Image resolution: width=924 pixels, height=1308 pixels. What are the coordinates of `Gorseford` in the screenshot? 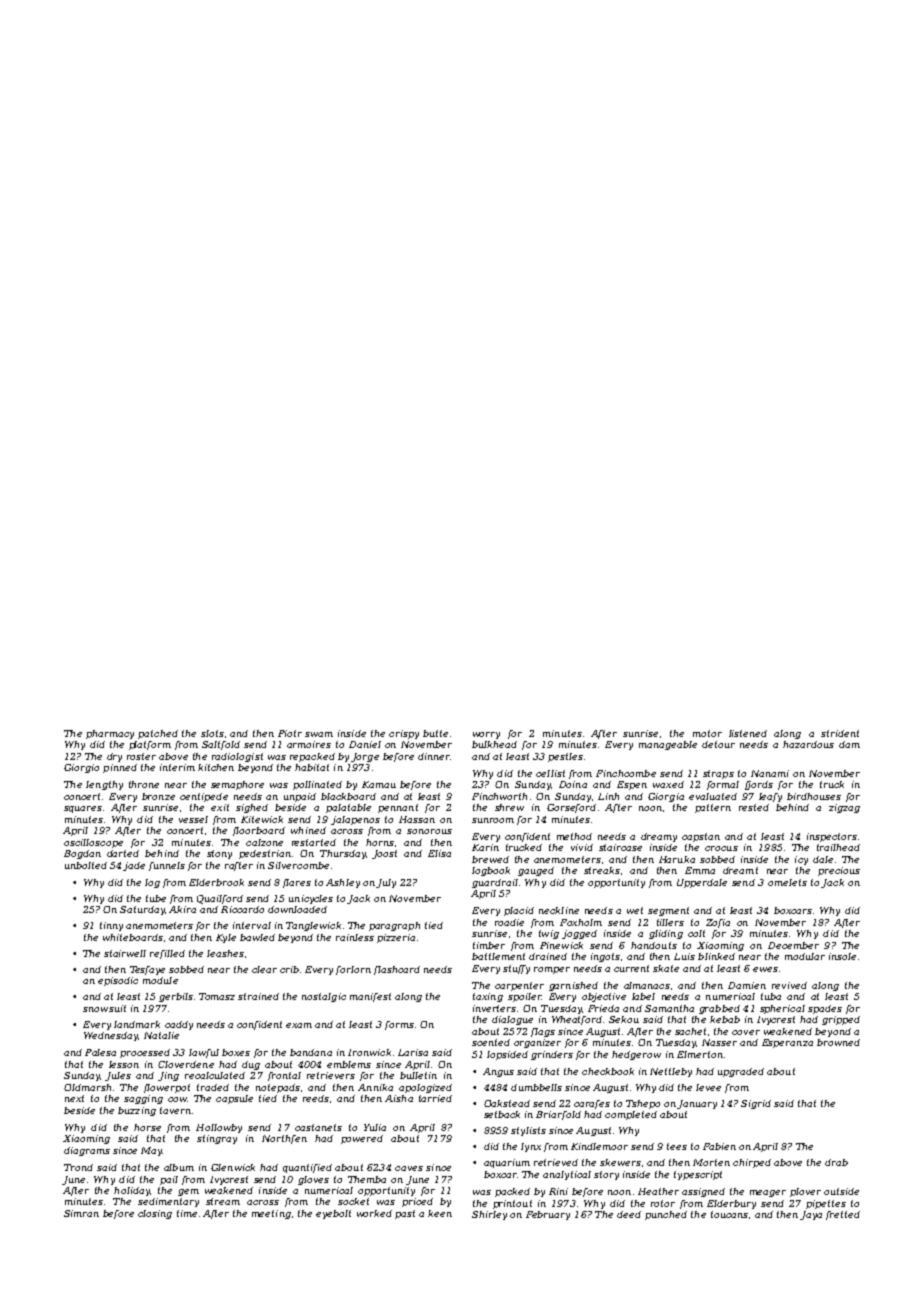 It's located at (571, 808).
